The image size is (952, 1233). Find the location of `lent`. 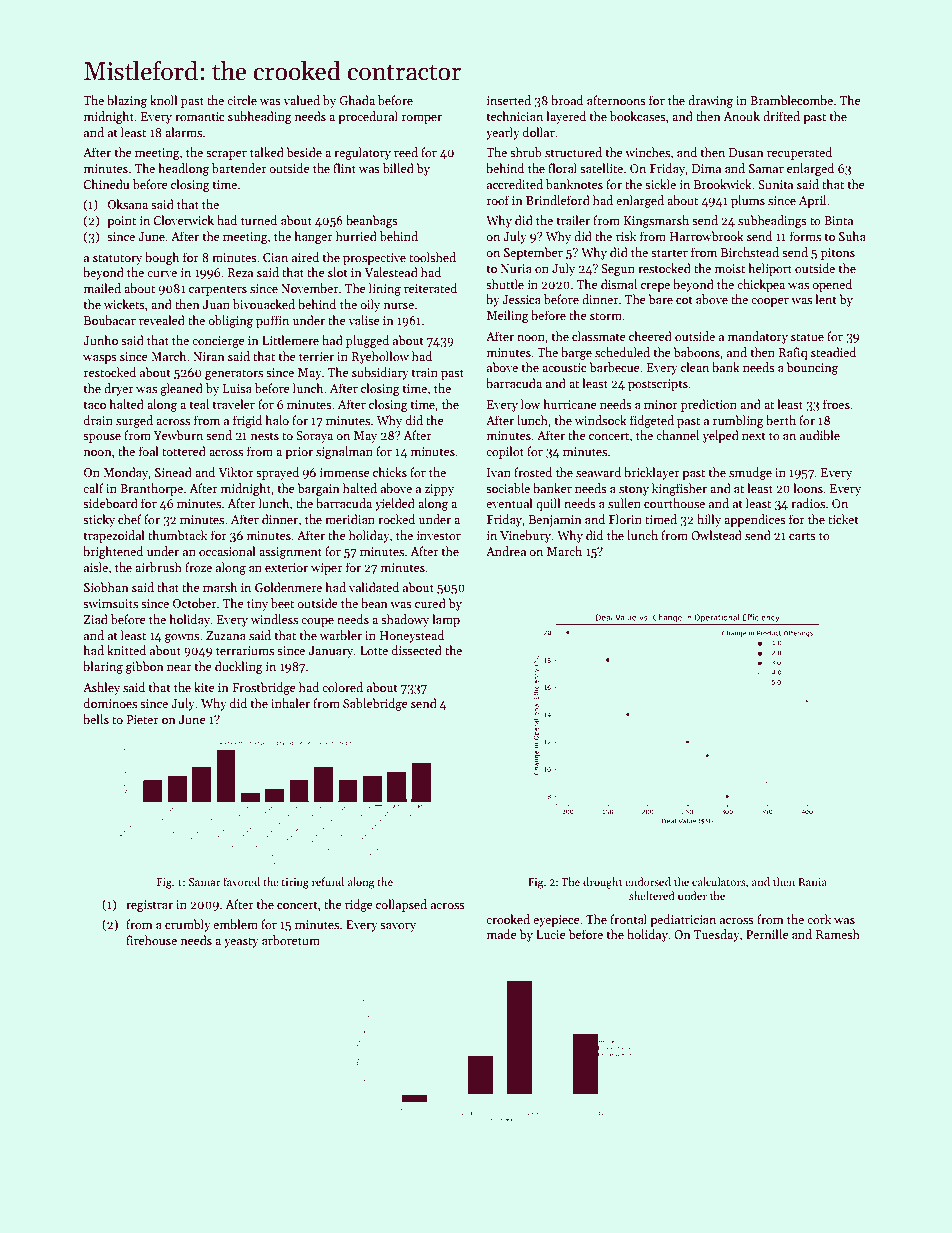

lent is located at coordinates (826, 299).
